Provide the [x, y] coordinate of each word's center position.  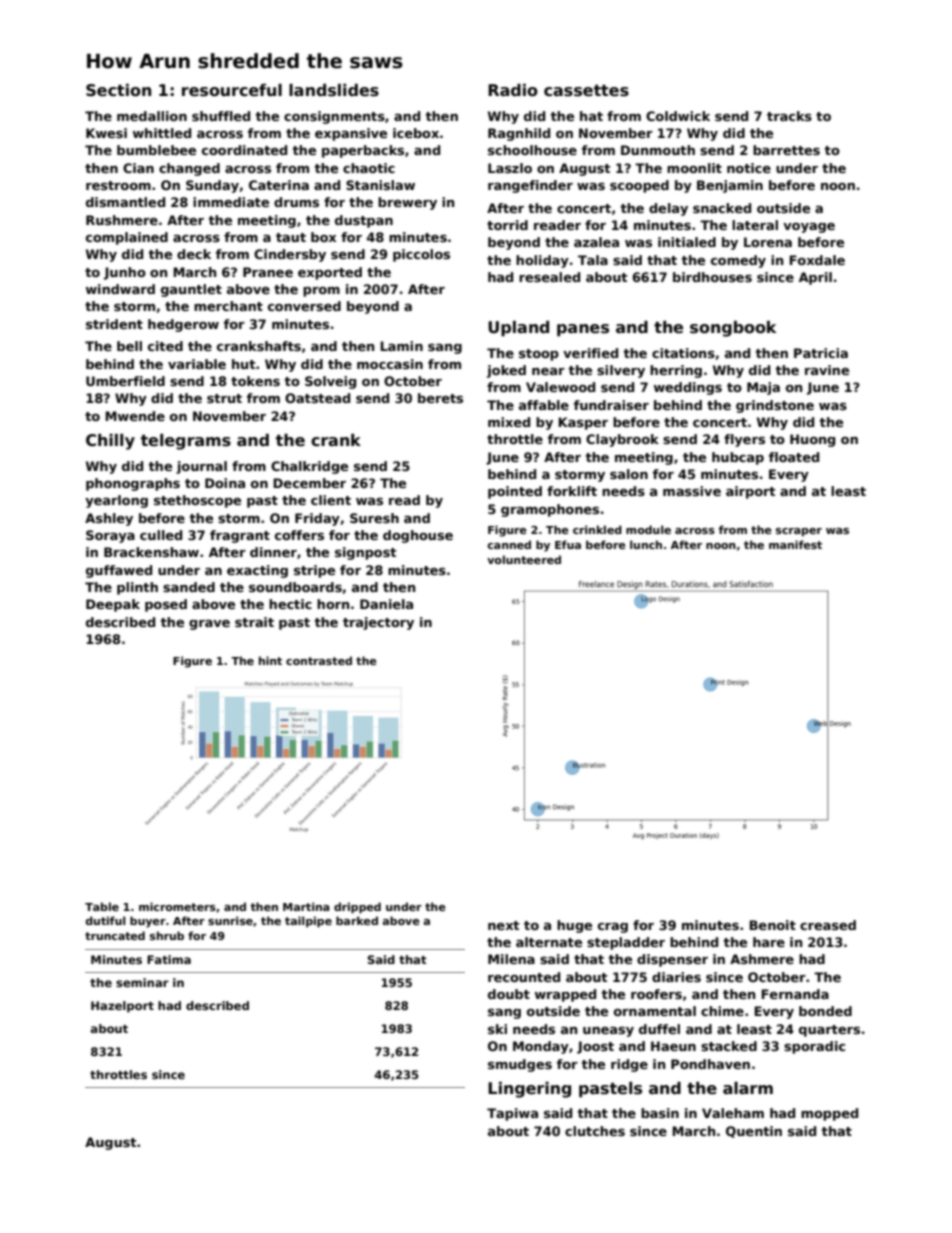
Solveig [330, 382]
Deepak [113, 605]
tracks [789, 116]
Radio [513, 90]
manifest [795, 544]
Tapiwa [512, 1114]
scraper [799, 532]
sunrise [230, 920]
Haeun [673, 1046]
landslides [334, 90]
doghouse [418, 536]
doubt [509, 994]
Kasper [583, 423]
